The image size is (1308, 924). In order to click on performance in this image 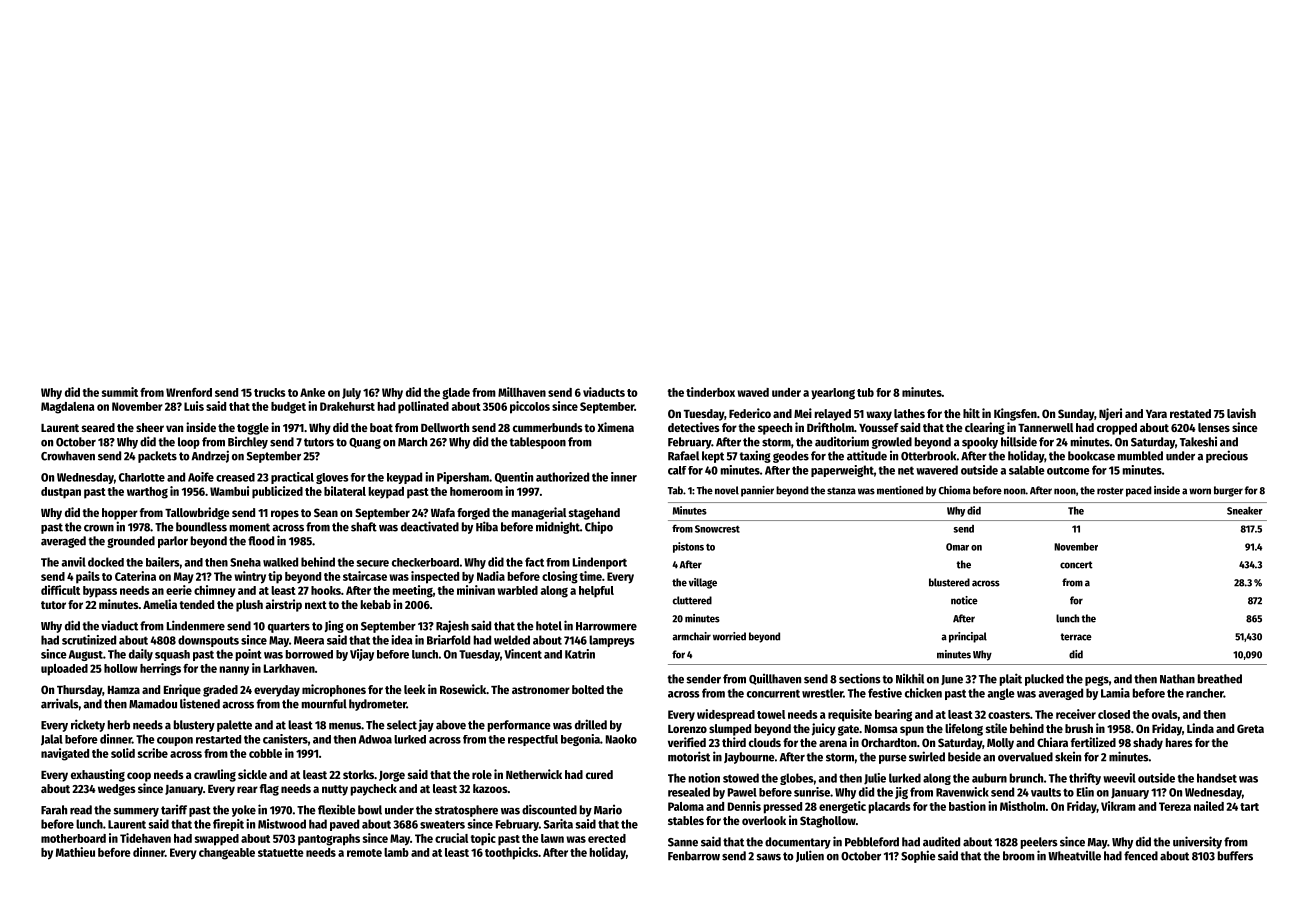, I will do `click(519, 726)`.
